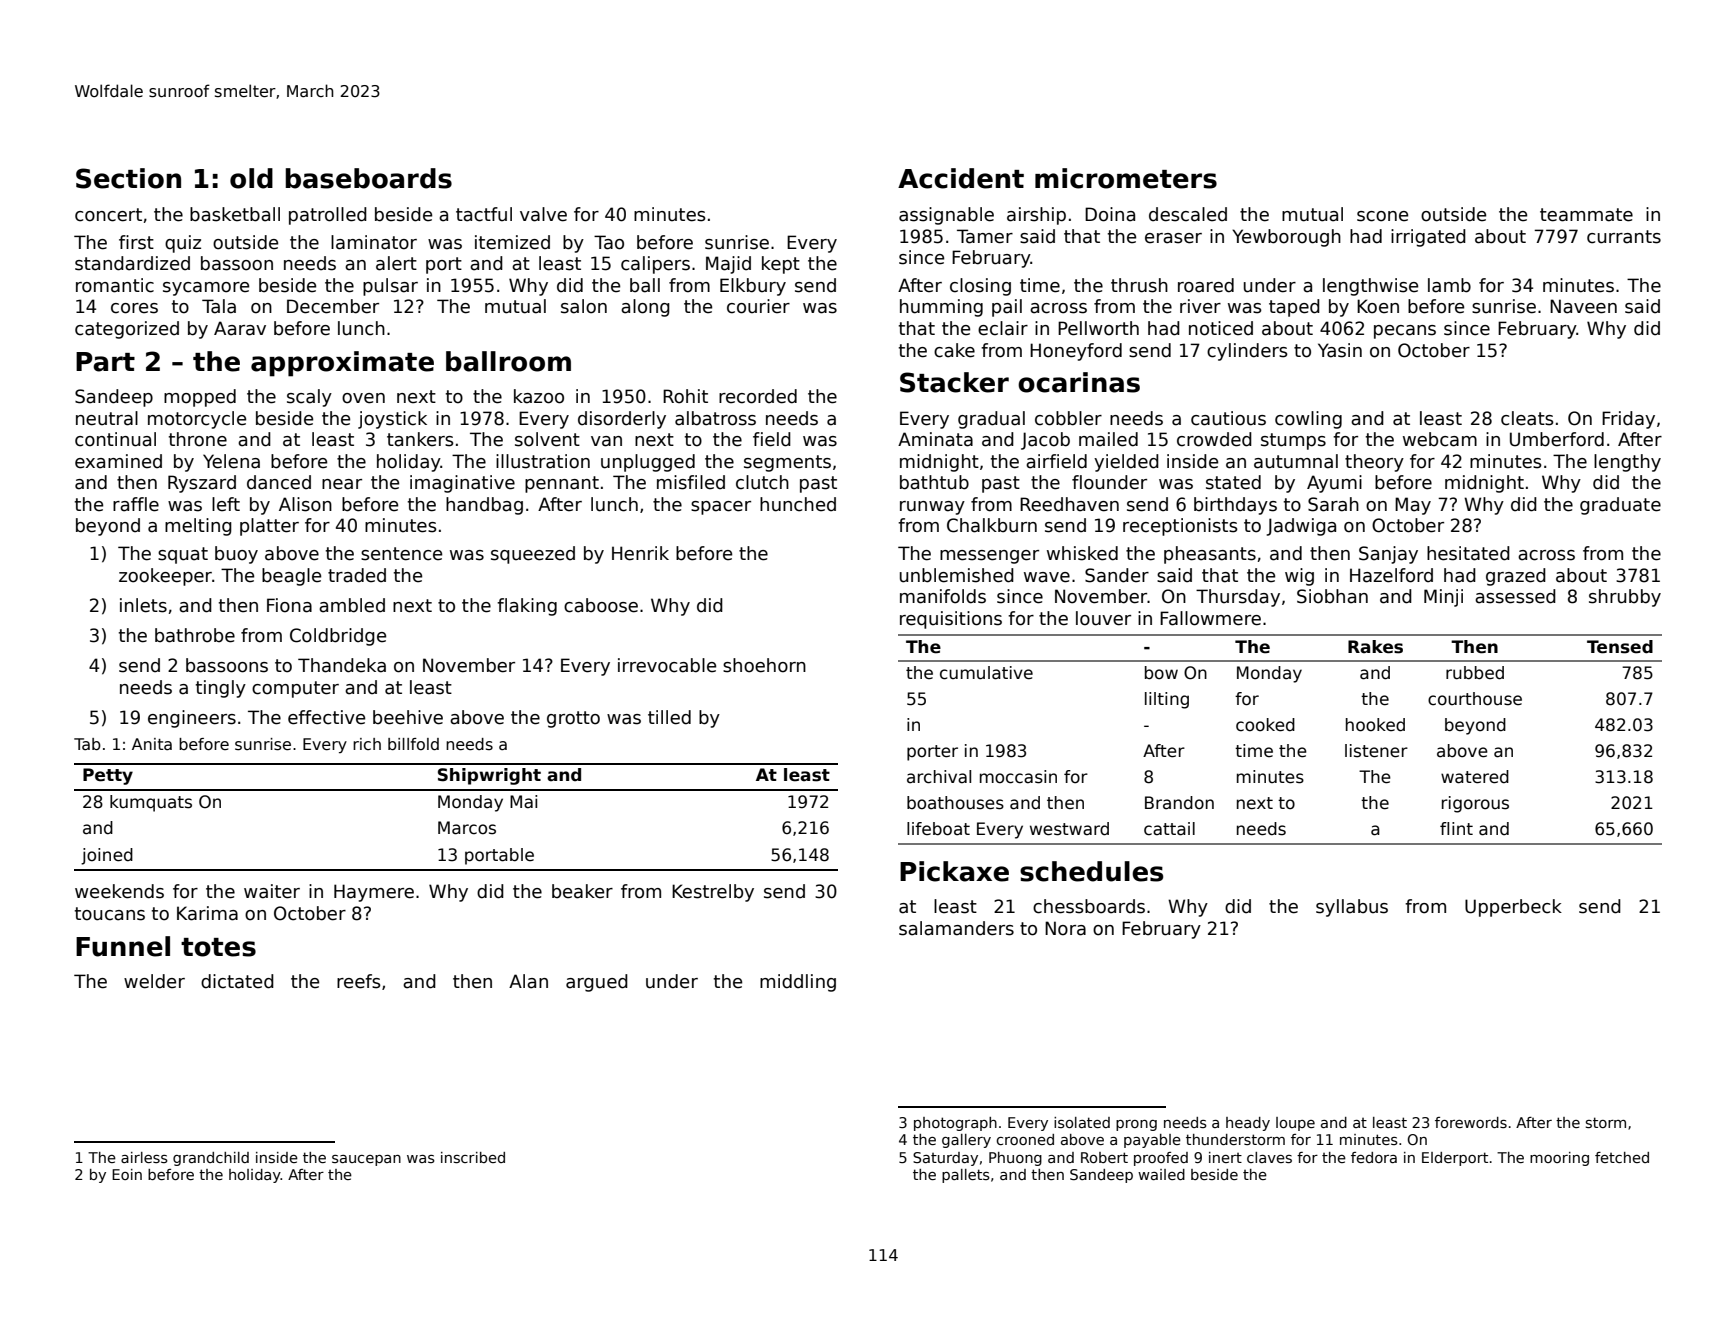 Image resolution: width=1736 pixels, height=1341 pixels. Describe the element at coordinates (1082, 1122) in the page. I see `isolated` at that location.
